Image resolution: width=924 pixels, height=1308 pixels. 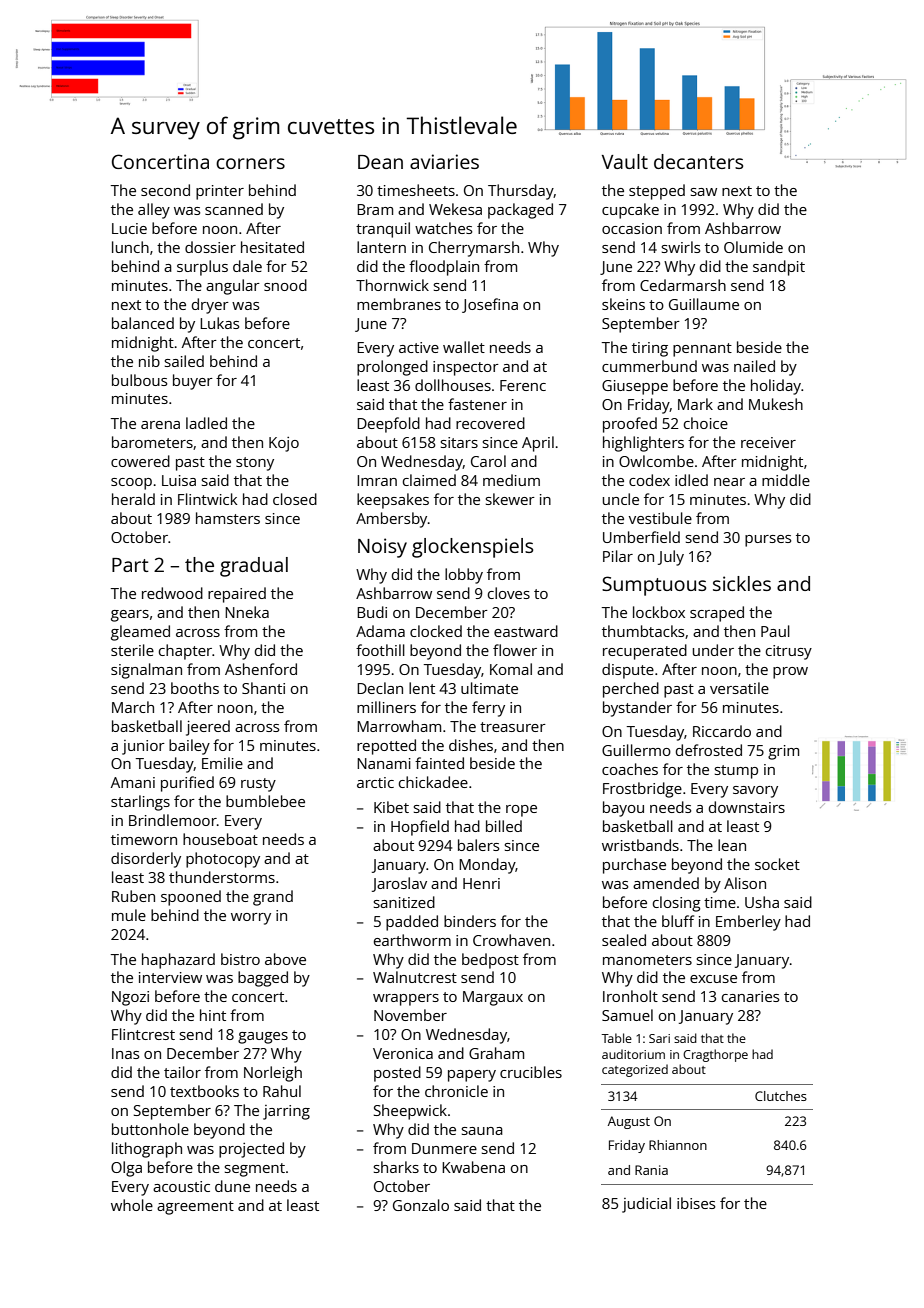 What do you see at coordinates (251, 919) in the screenshot?
I see `worry` at bounding box center [251, 919].
